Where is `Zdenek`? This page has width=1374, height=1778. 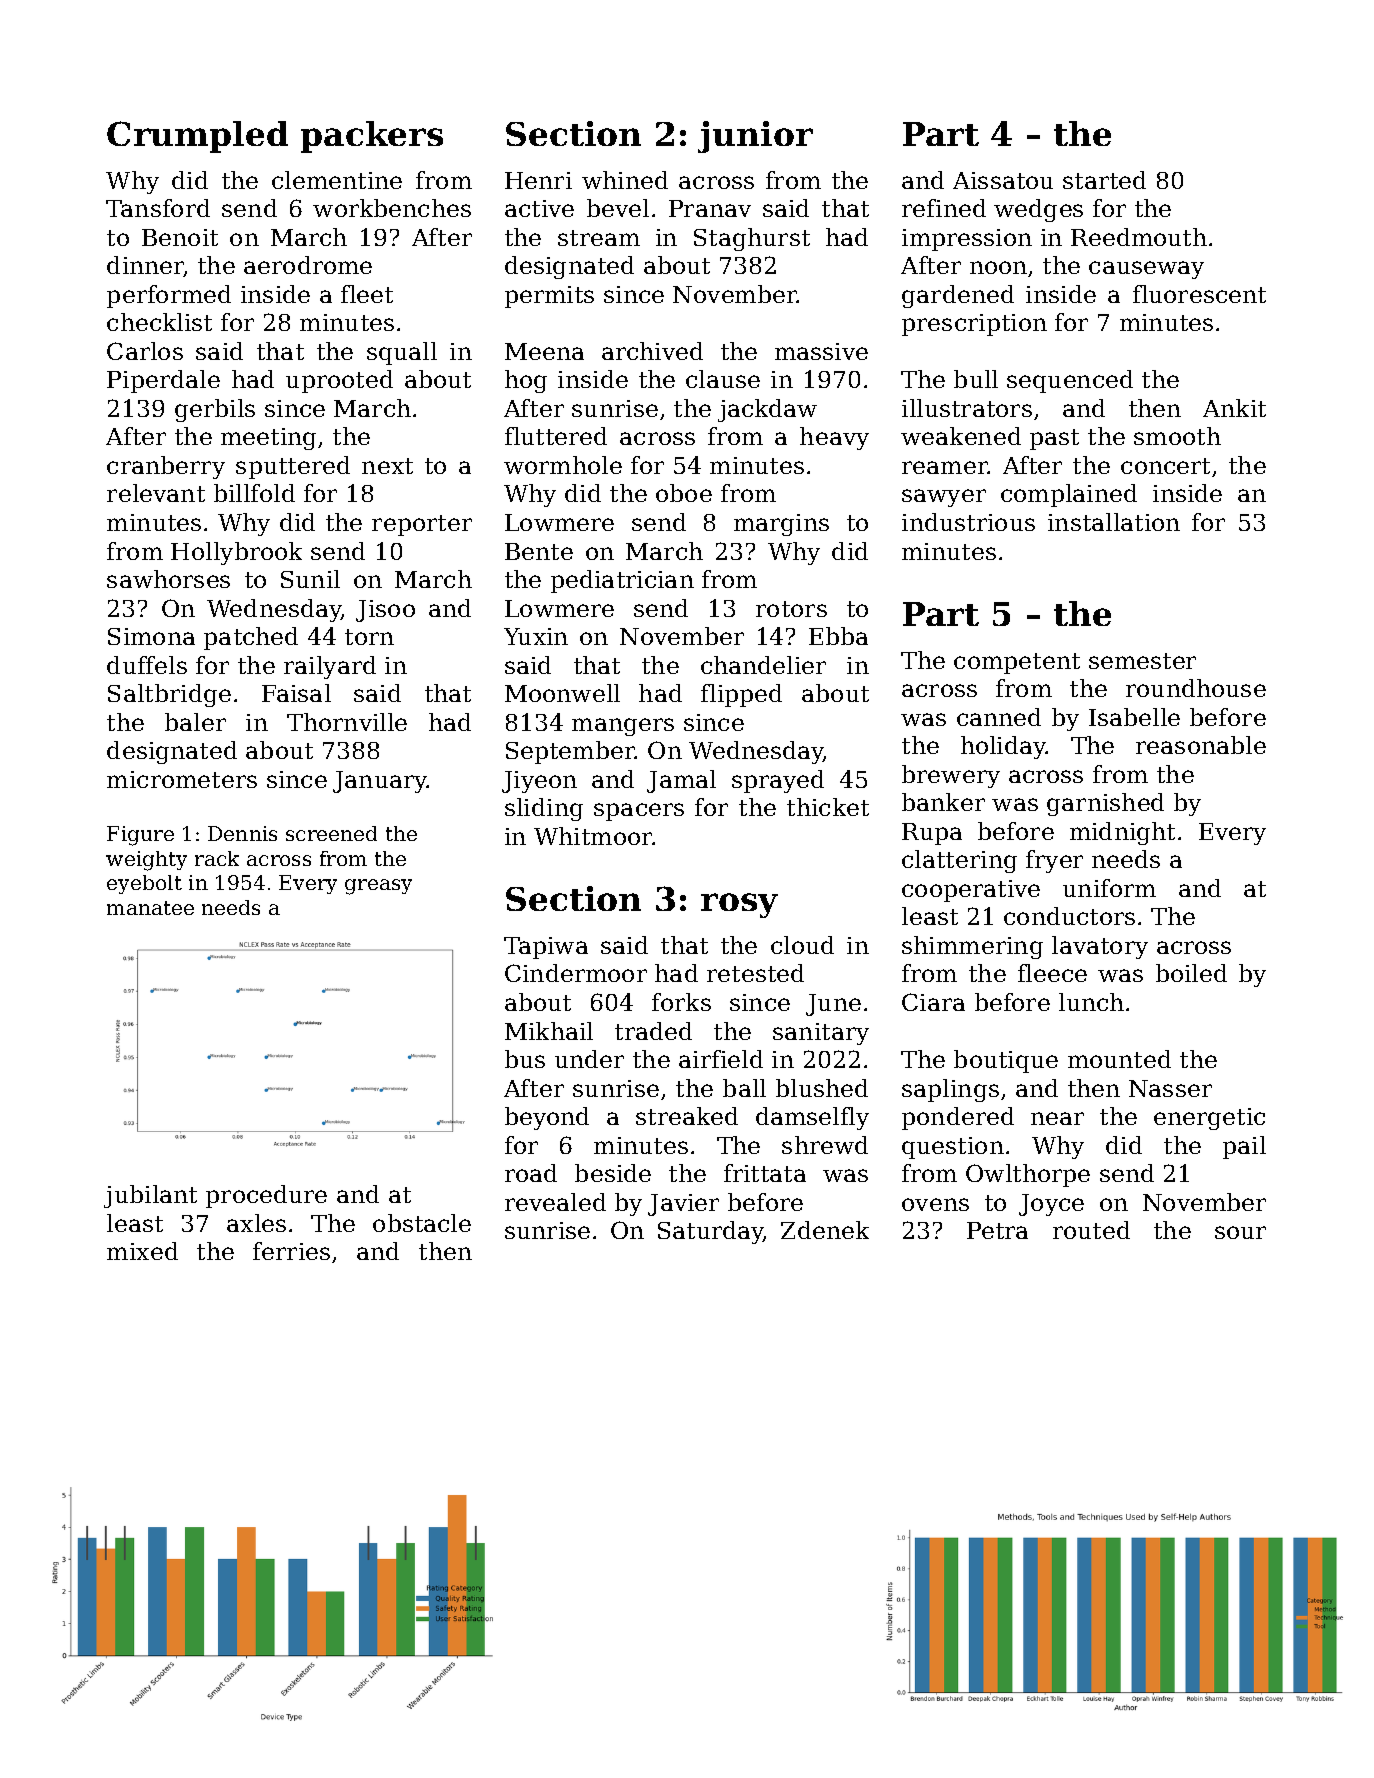
Zdenek is located at coordinates (825, 1230).
